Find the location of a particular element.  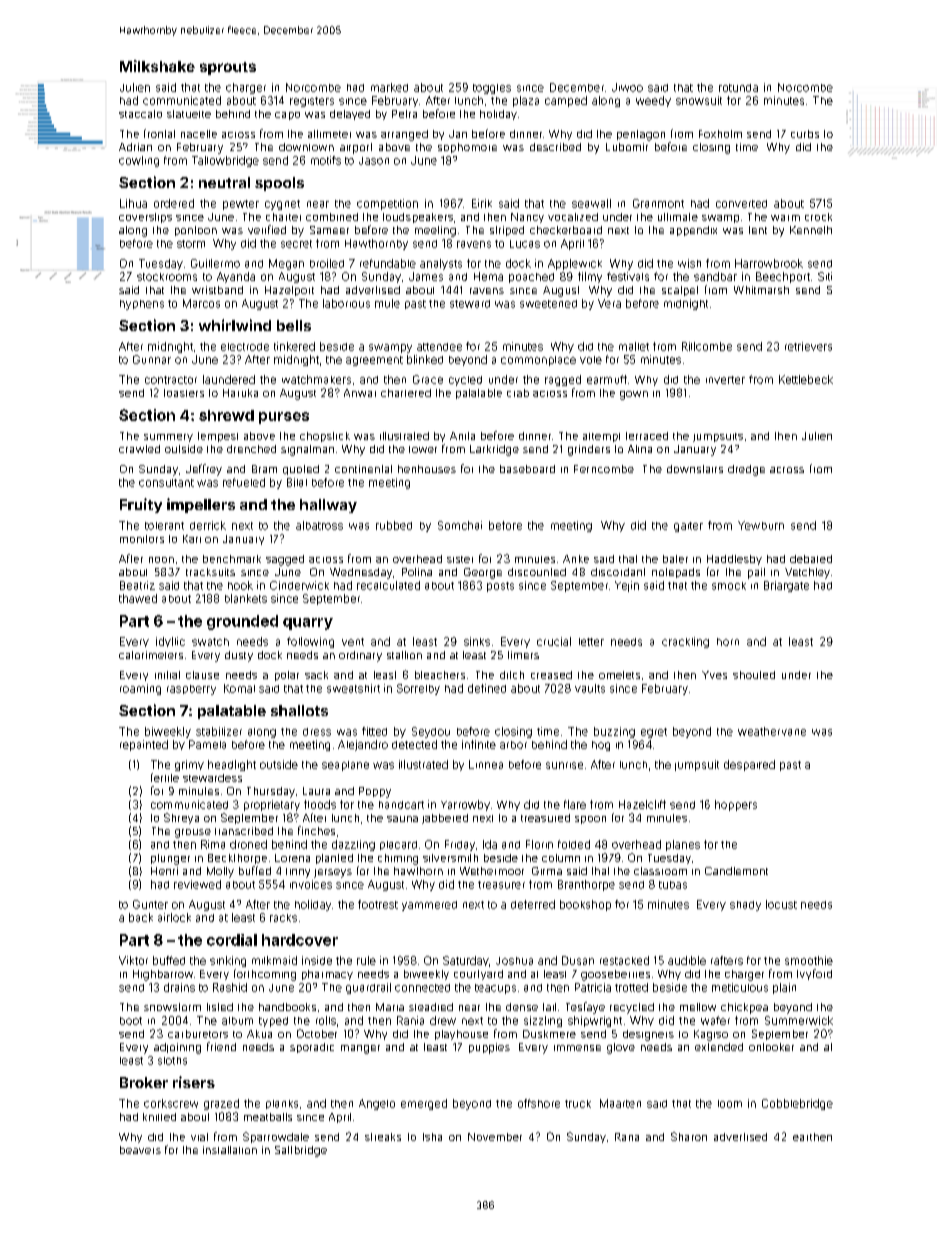

vocalized is located at coordinates (573, 217).
